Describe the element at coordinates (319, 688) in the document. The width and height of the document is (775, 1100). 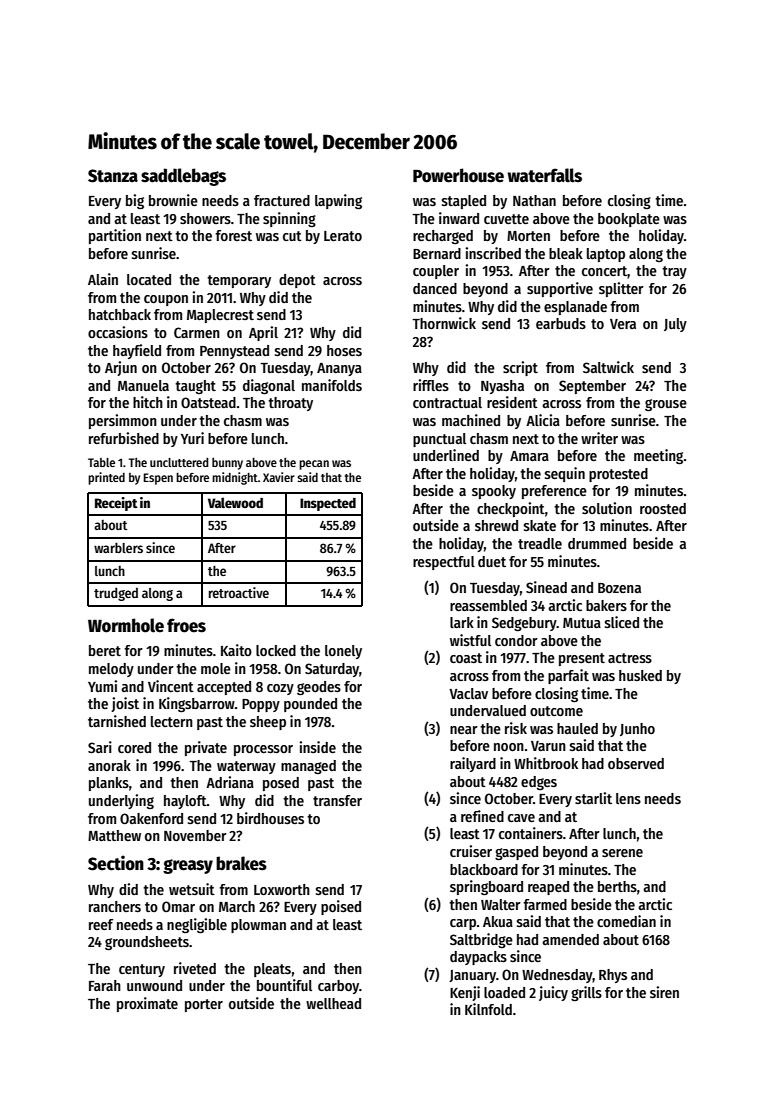
I see `geodes` at that location.
